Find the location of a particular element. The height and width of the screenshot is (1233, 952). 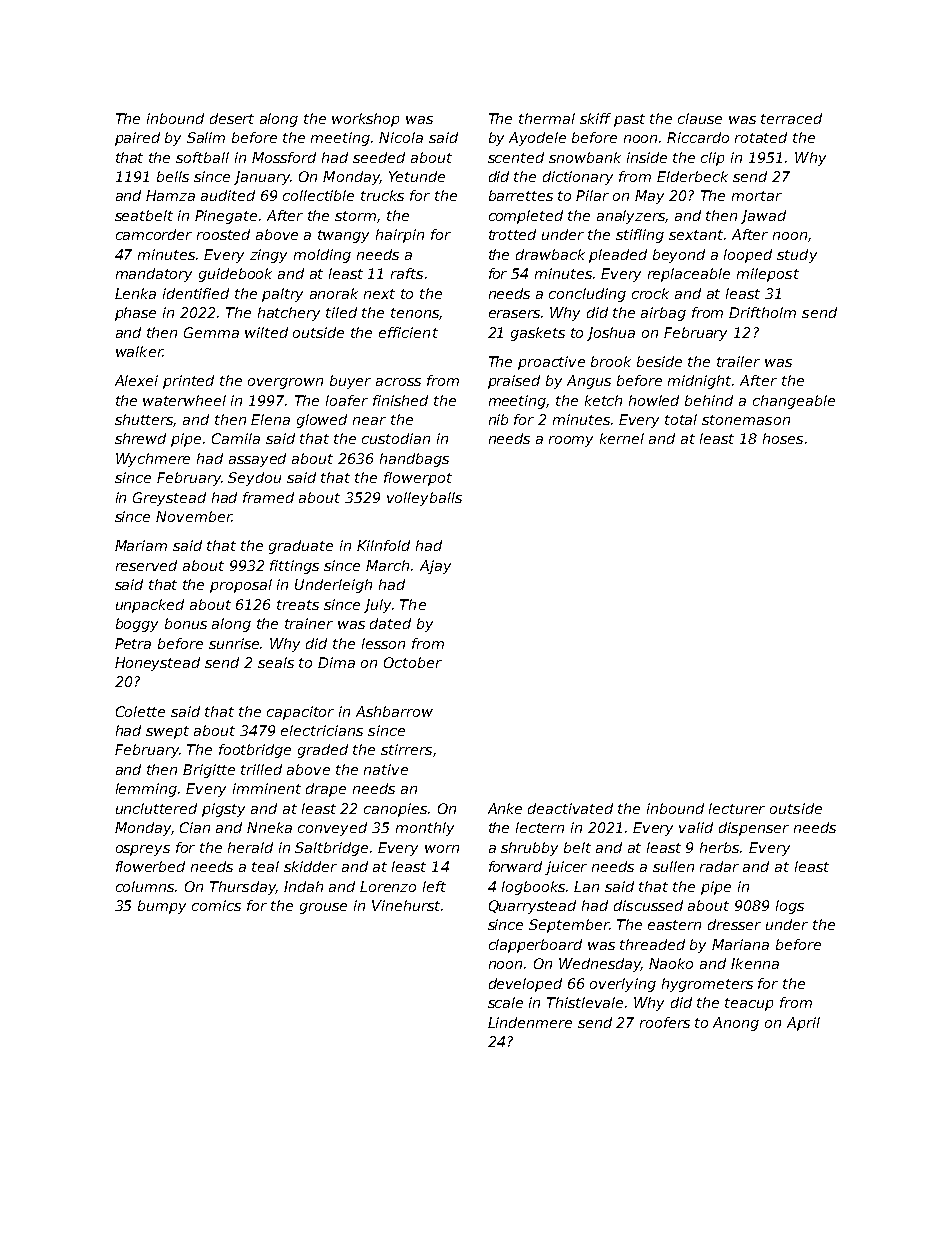

seals is located at coordinates (276, 662).
